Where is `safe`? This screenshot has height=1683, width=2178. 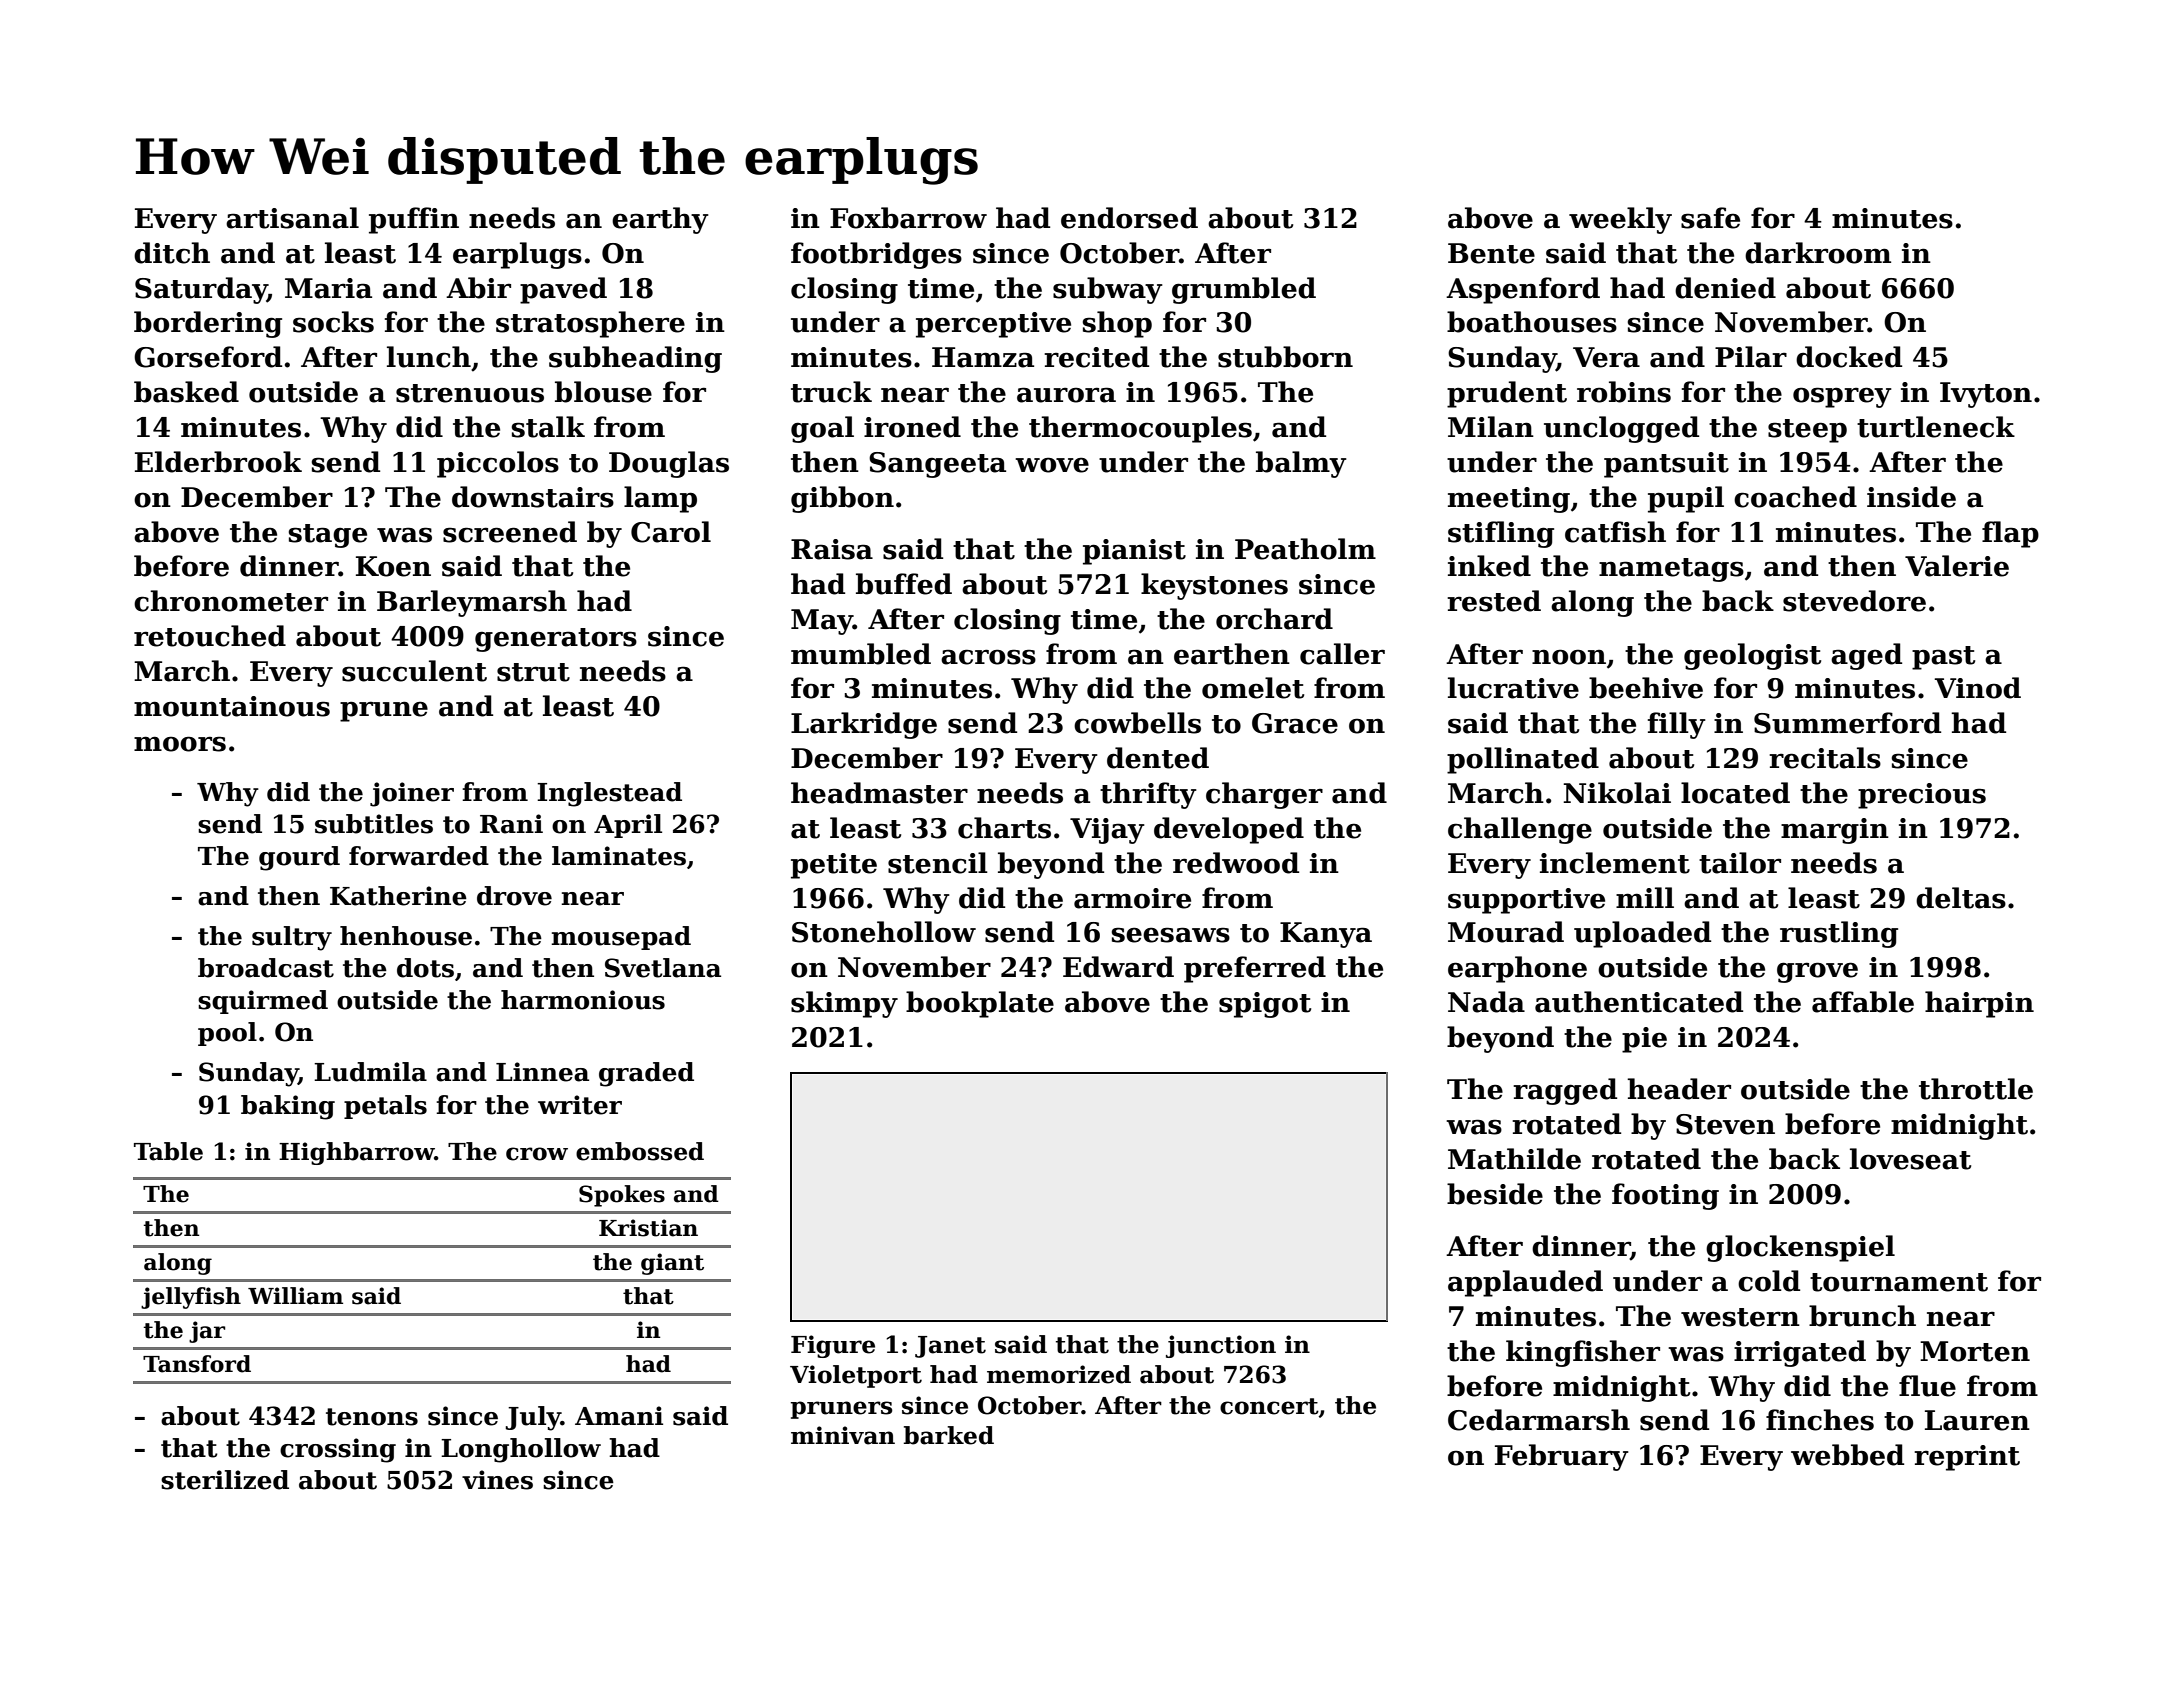 safe is located at coordinates (1710, 218).
